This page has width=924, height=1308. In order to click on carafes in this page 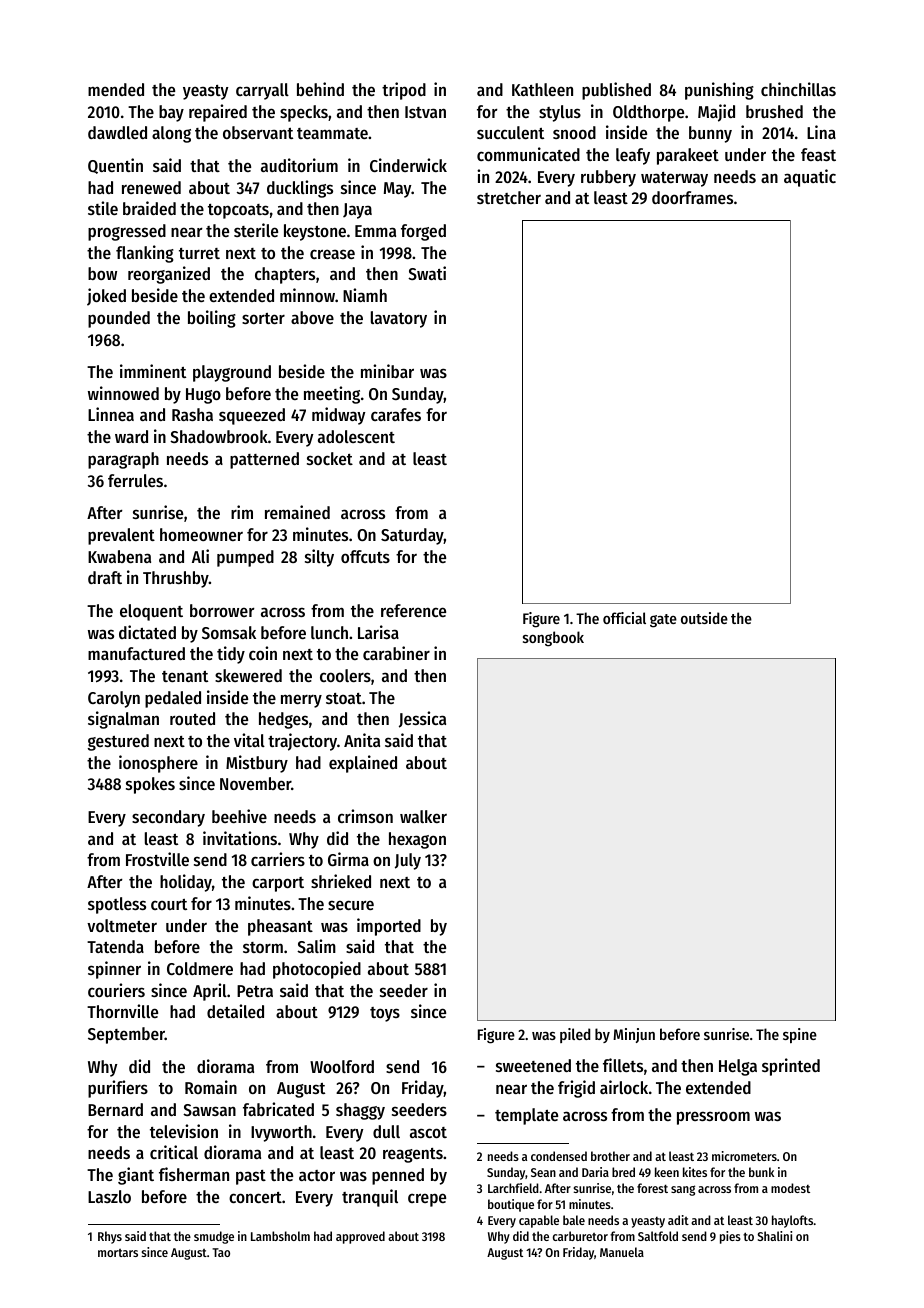, I will do `click(396, 414)`.
